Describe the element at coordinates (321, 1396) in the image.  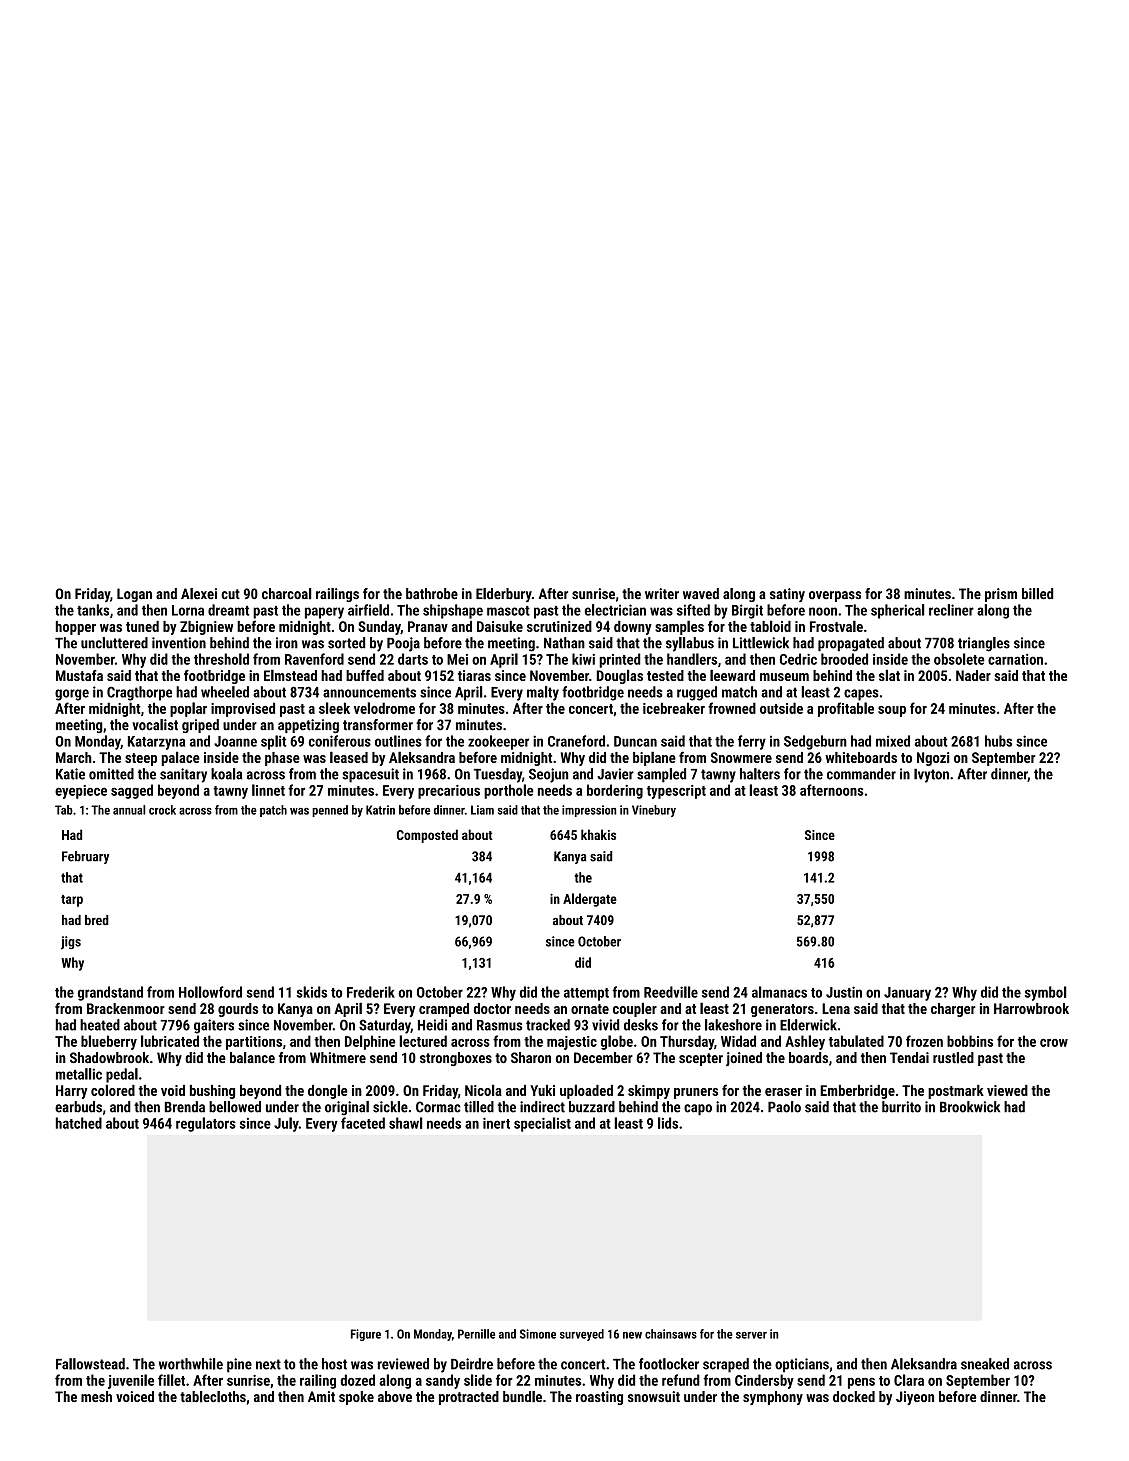
I see `Amit` at that location.
